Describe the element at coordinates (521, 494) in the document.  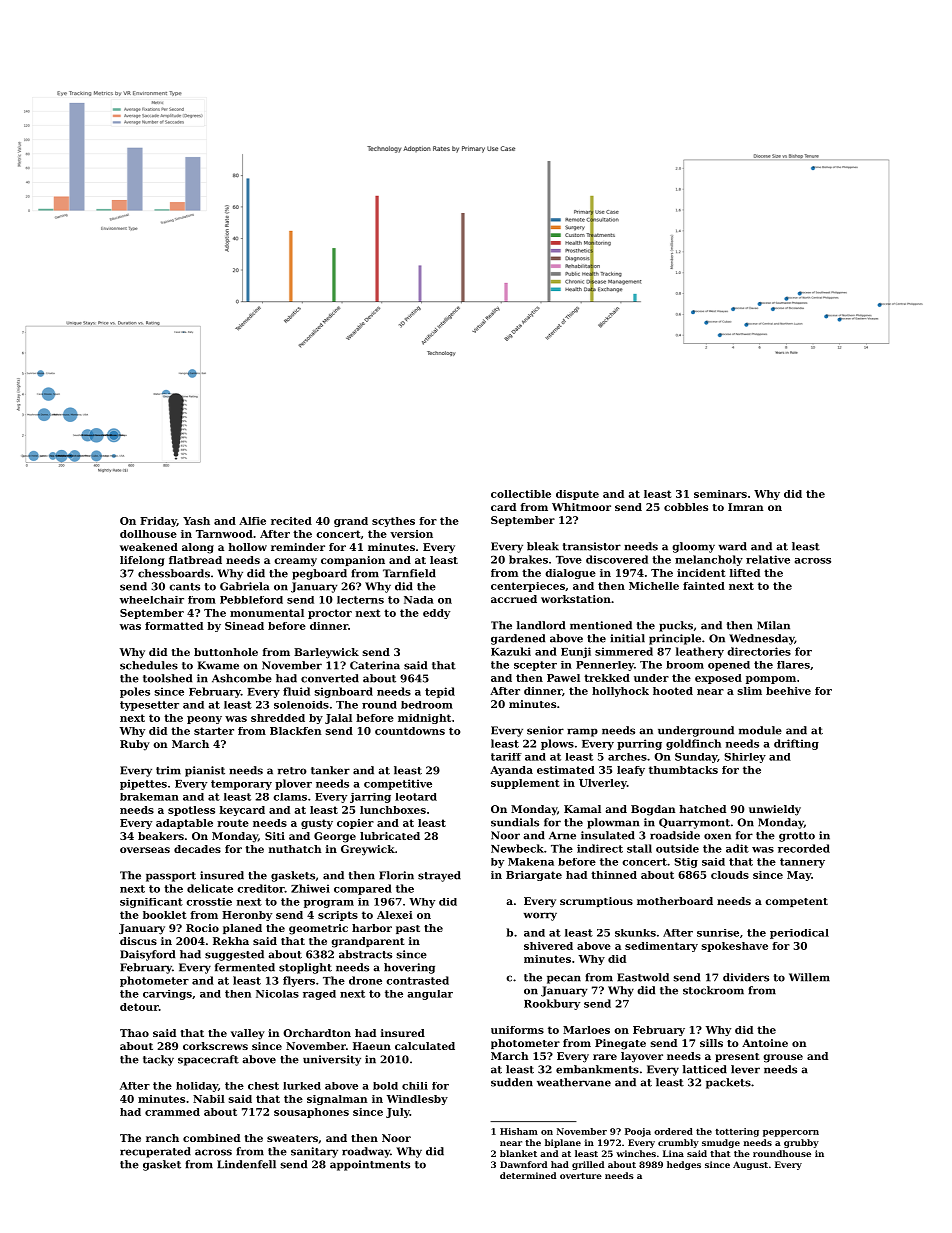
I see `collectible` at that location.
